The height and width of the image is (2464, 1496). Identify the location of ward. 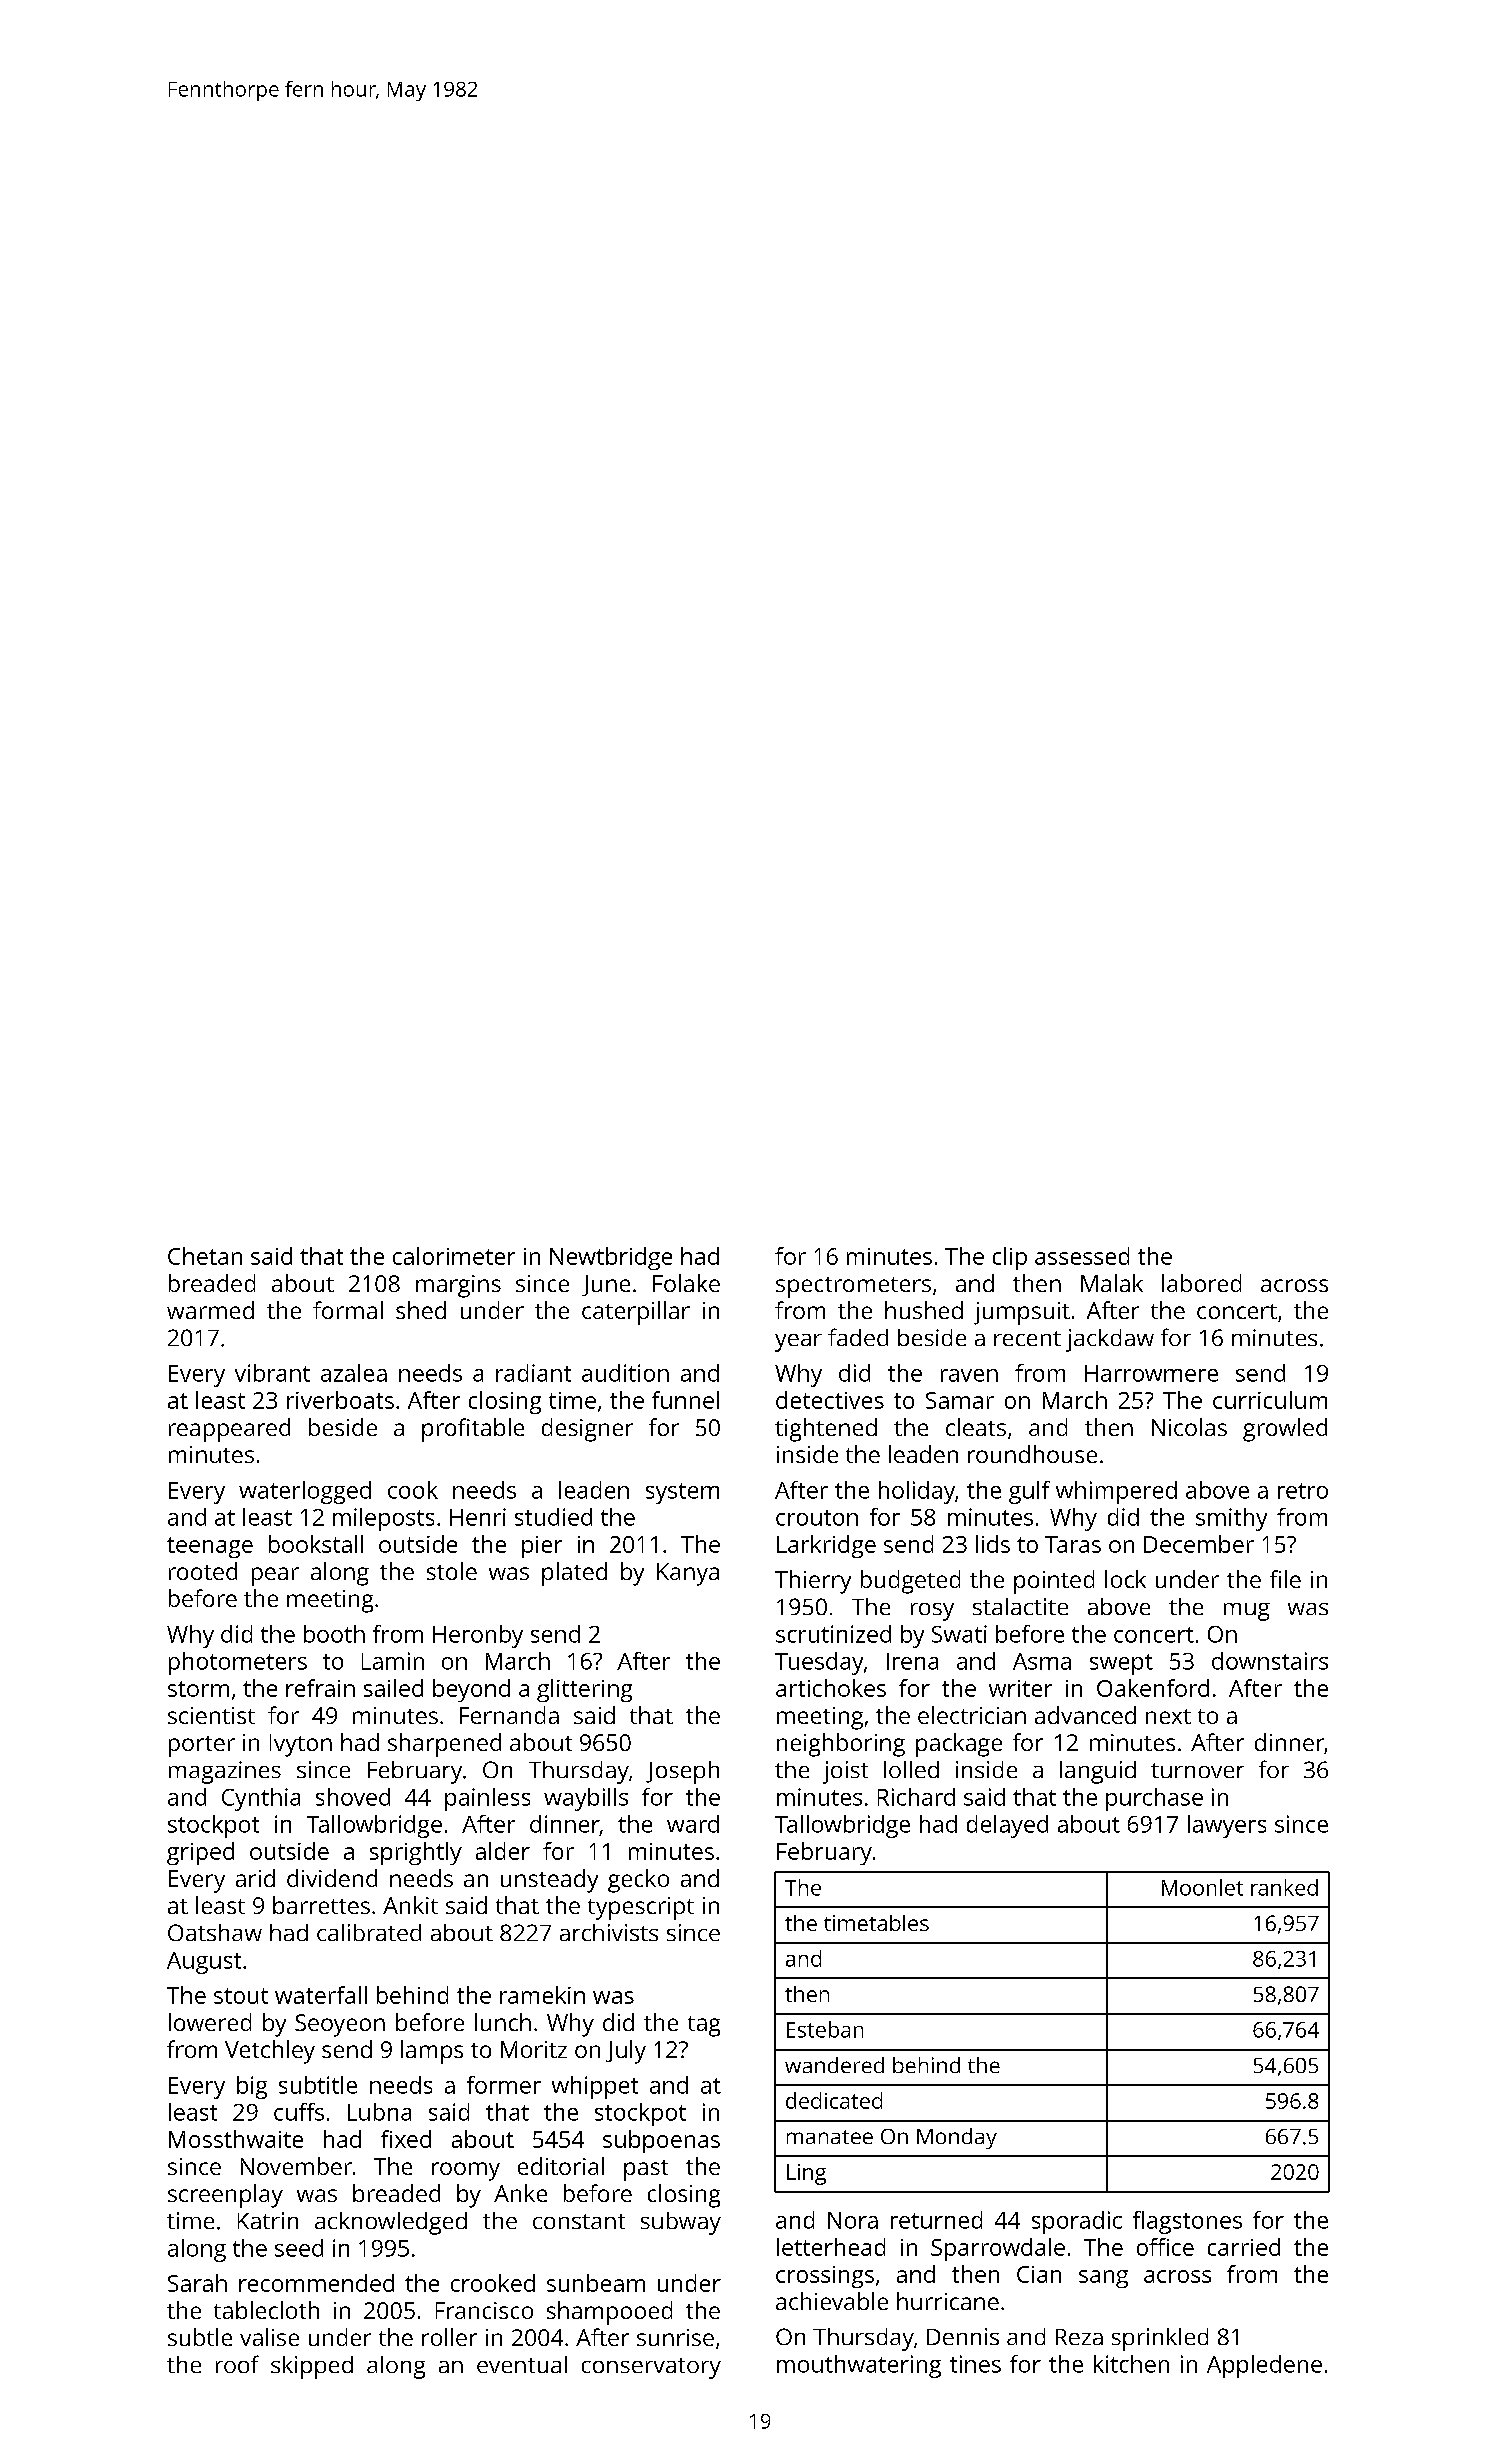
(693, 1824).
